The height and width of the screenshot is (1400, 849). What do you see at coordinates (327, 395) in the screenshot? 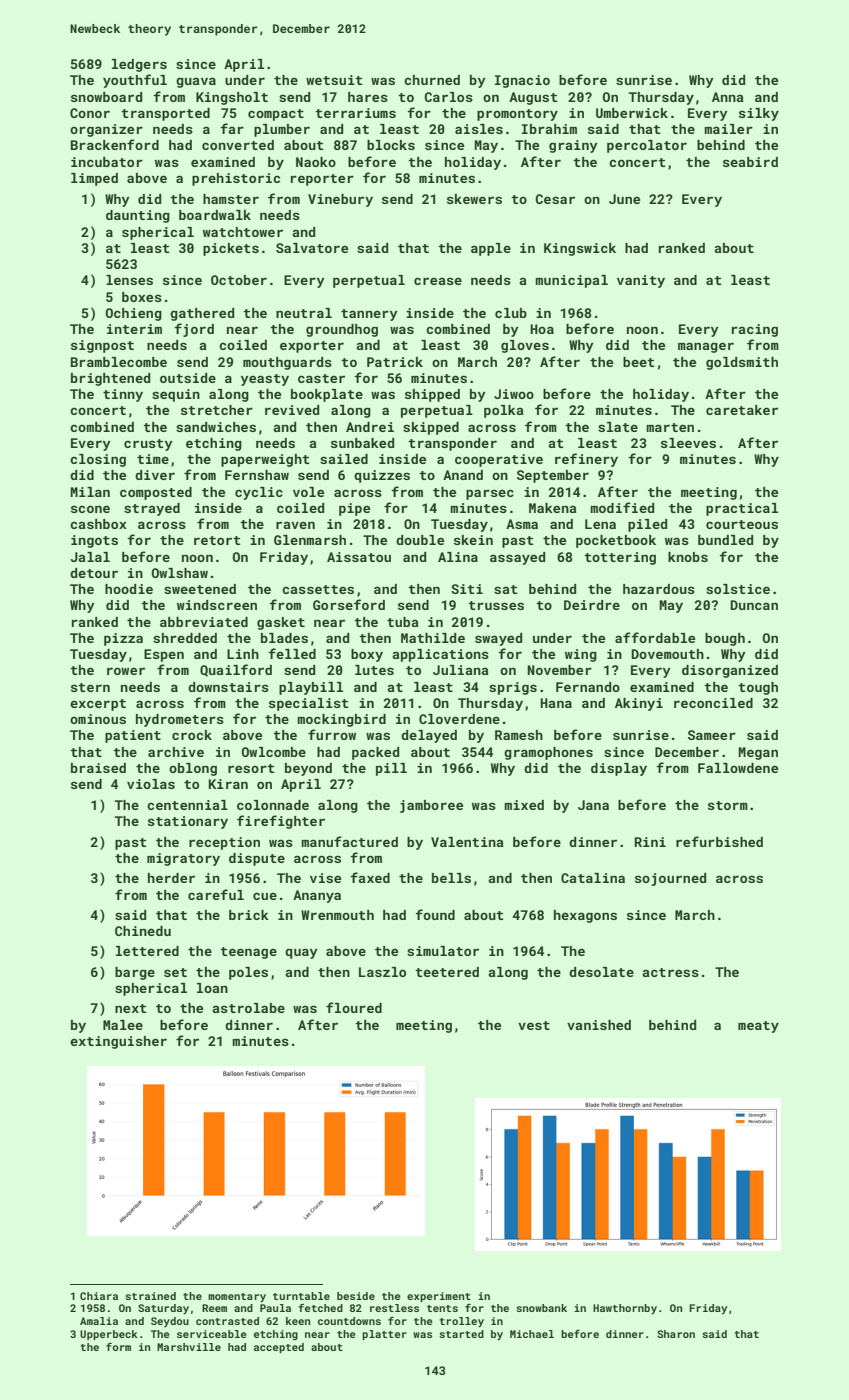
I see `bookplate` at bounding box center [327, 395].
